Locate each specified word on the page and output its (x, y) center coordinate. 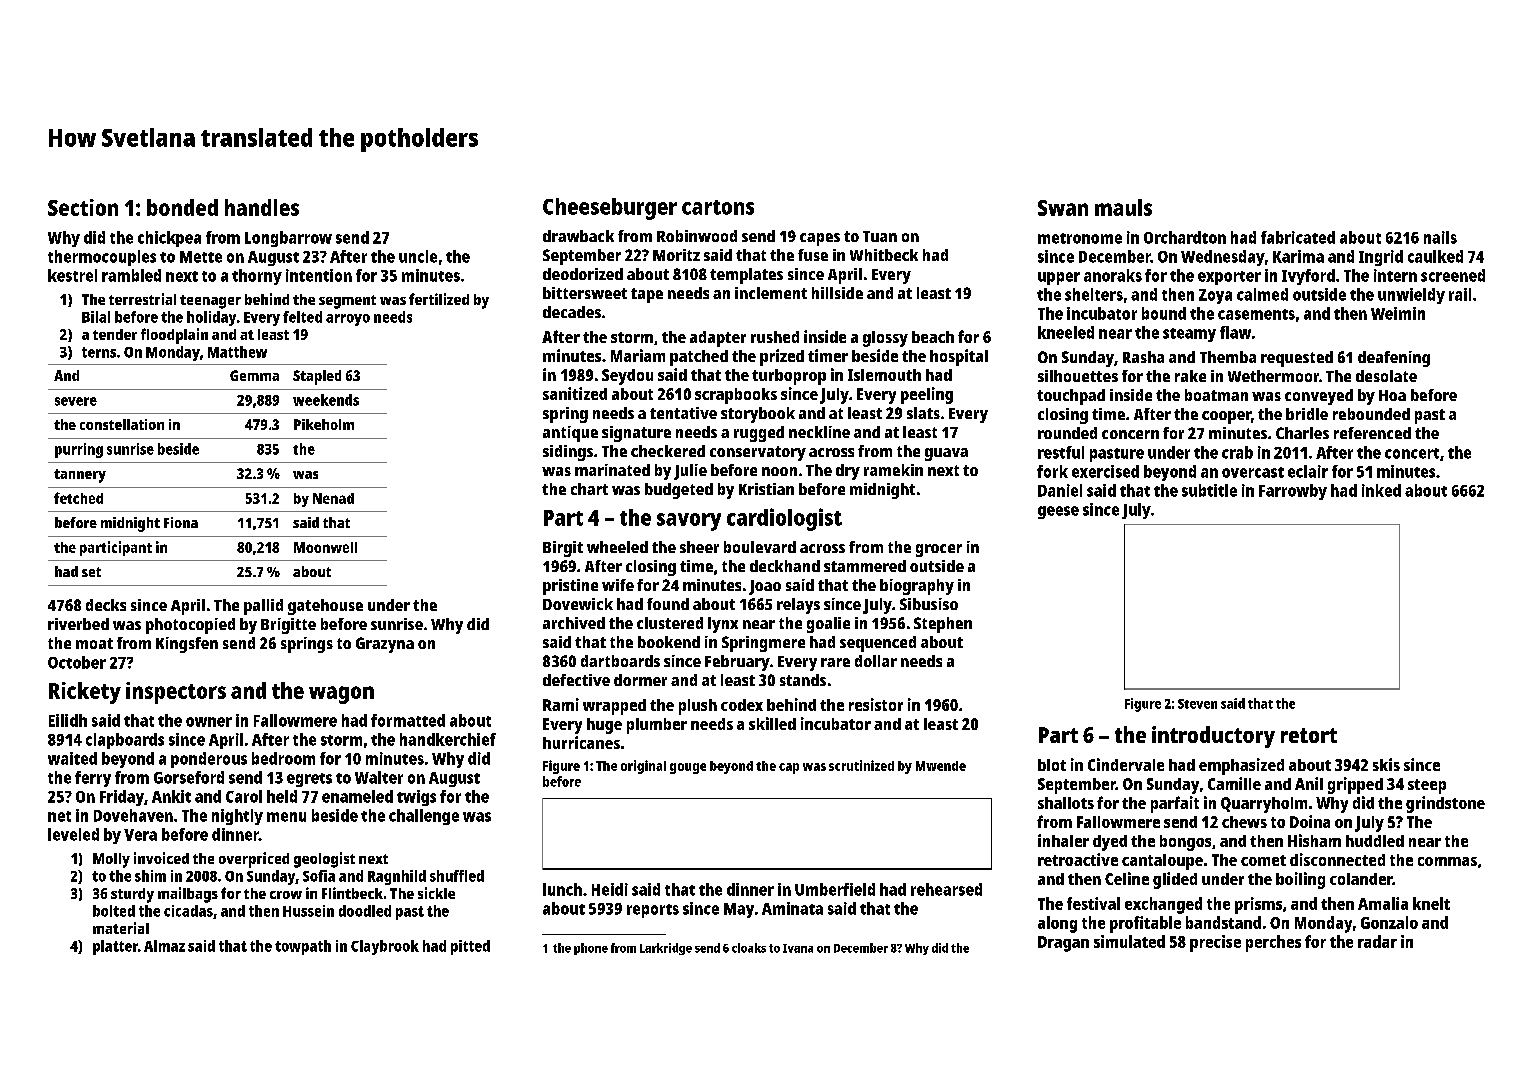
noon (779, 471)
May (739, 910)
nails (1440, 237)
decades (572, 312)
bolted (114, 911)
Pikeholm (324, 424)
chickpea (169, 239)
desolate (1386, 376)
